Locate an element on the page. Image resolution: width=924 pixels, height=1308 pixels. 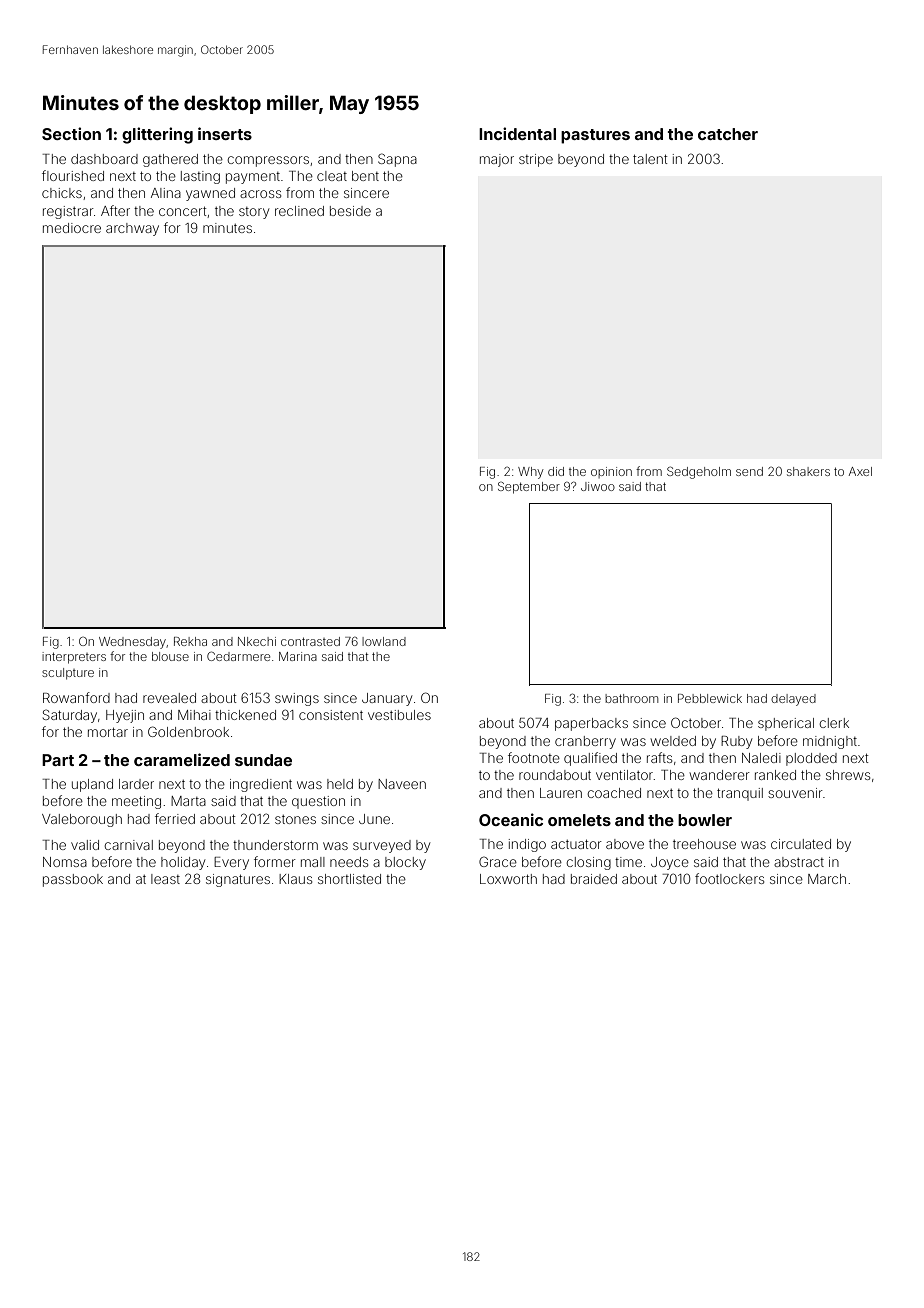
lowland is located at coordinates (384, 641).
